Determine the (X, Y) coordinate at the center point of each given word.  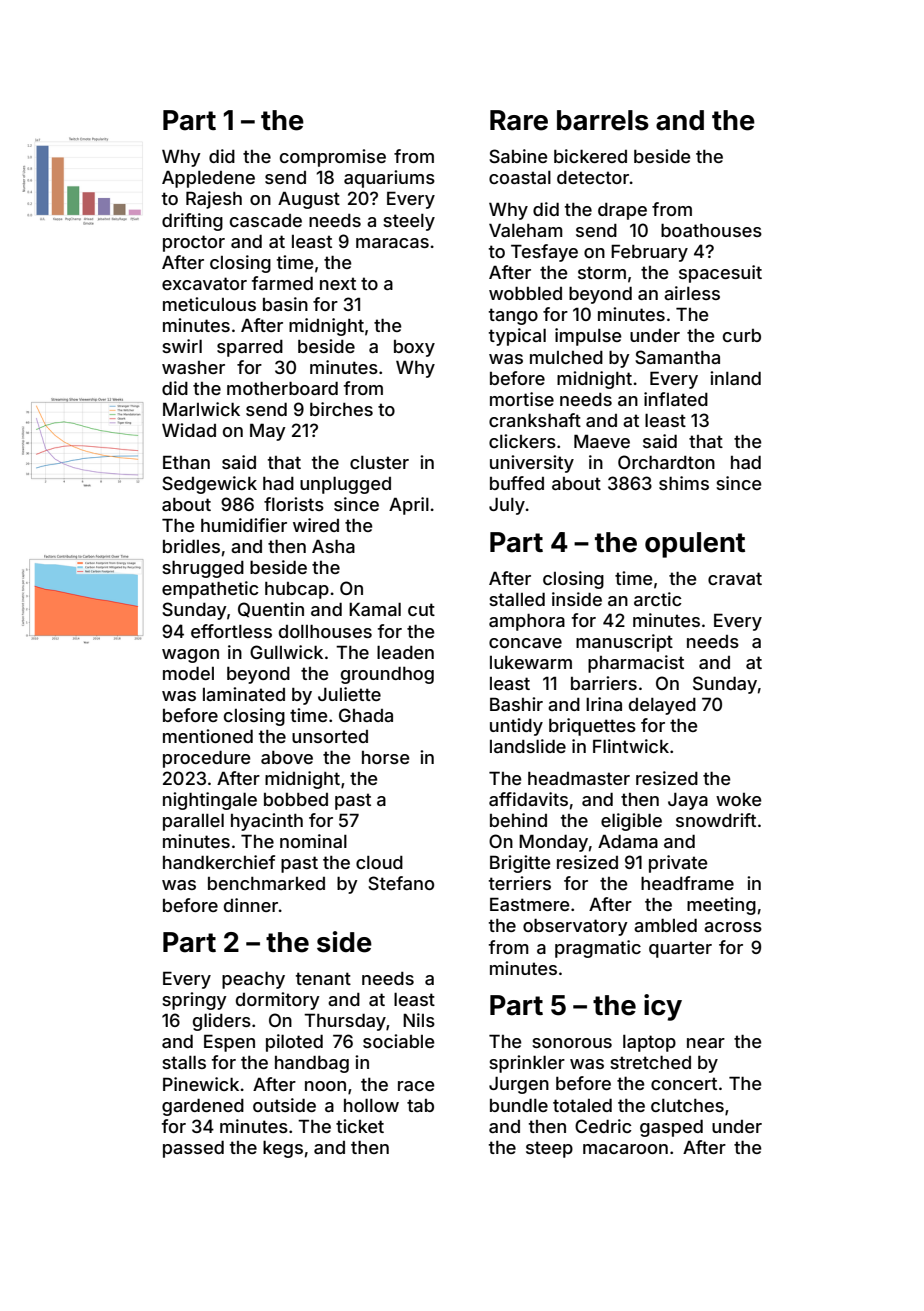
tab (420, 1105)
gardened (203, 1107)
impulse (588, 337)
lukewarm (531, 662)
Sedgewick (209, 485)
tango (513, 316)
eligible (631, 822)
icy (663, 1007)
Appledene (208, 179)
